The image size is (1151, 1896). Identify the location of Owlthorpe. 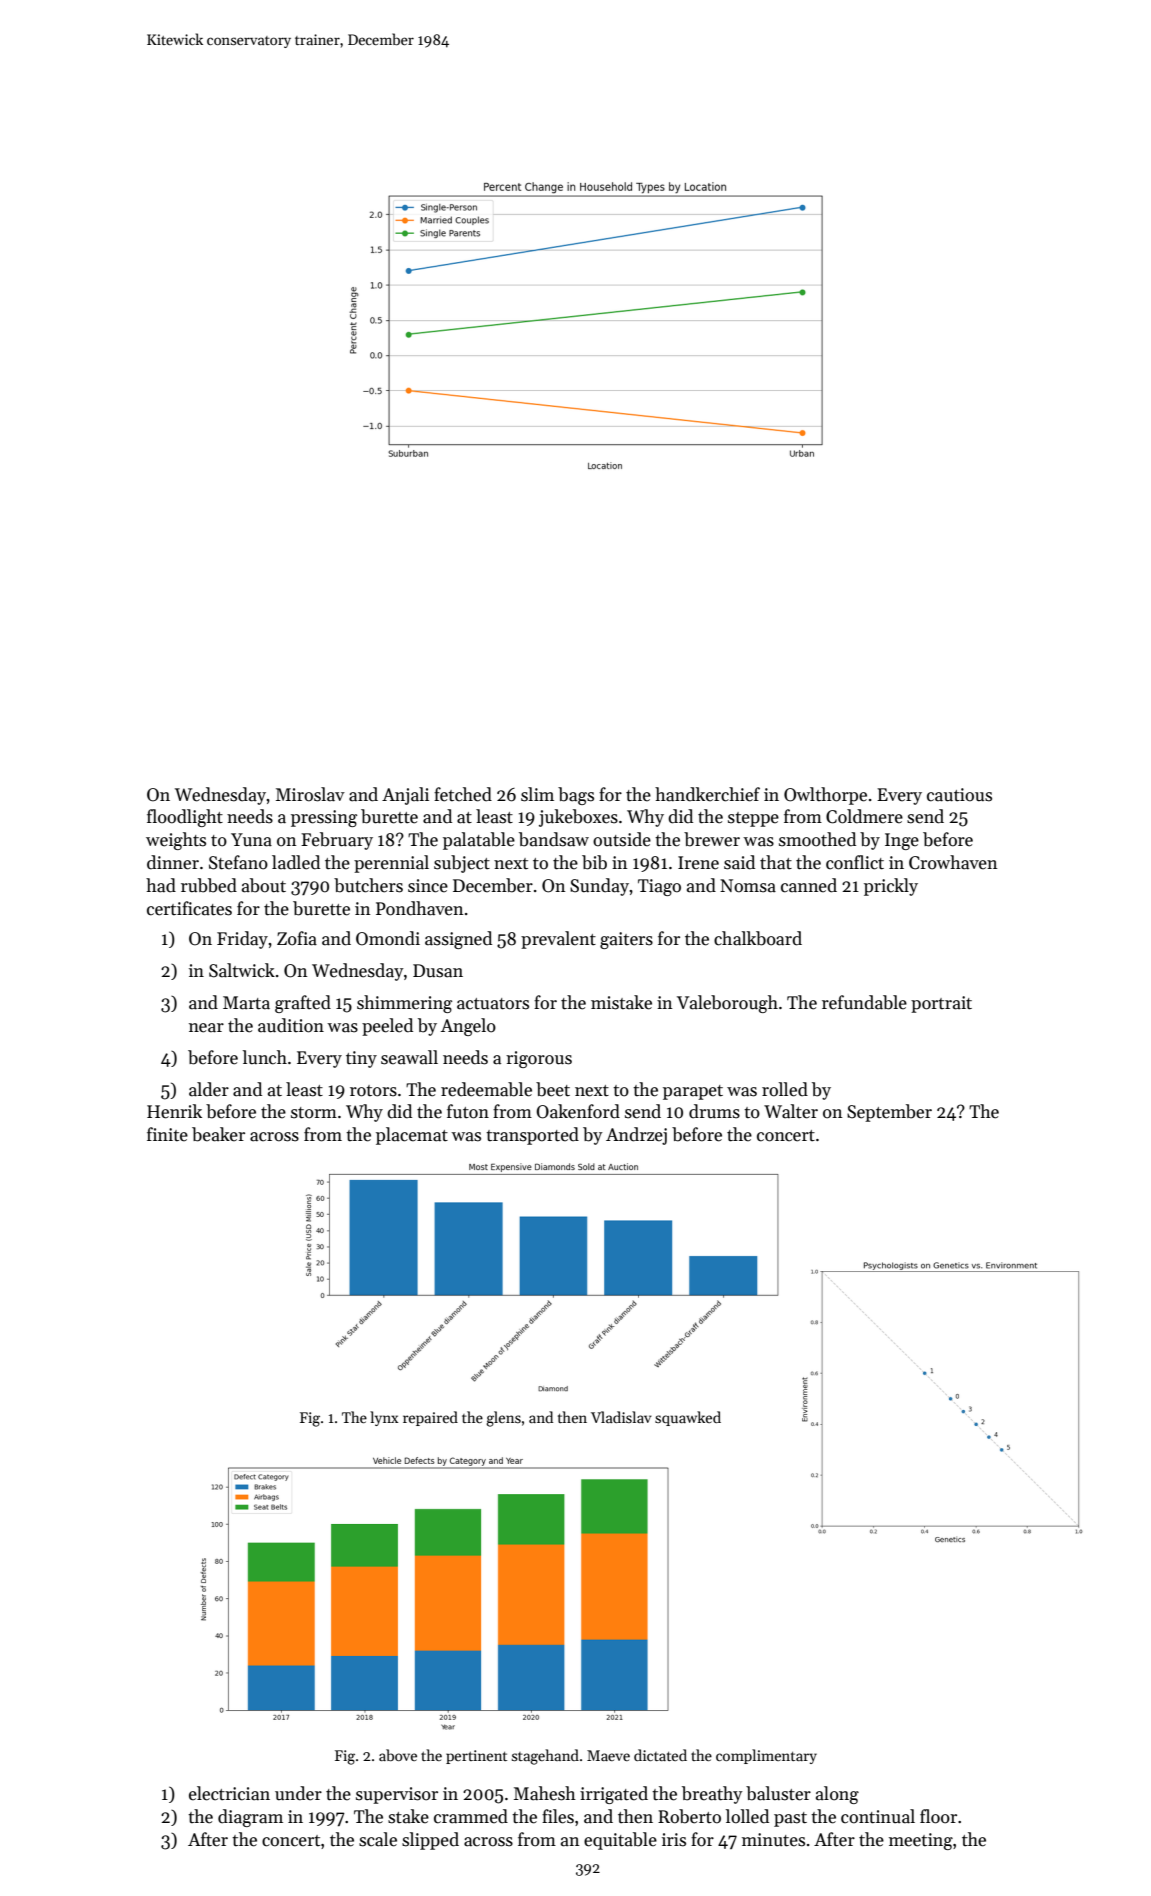
(825, 796).
